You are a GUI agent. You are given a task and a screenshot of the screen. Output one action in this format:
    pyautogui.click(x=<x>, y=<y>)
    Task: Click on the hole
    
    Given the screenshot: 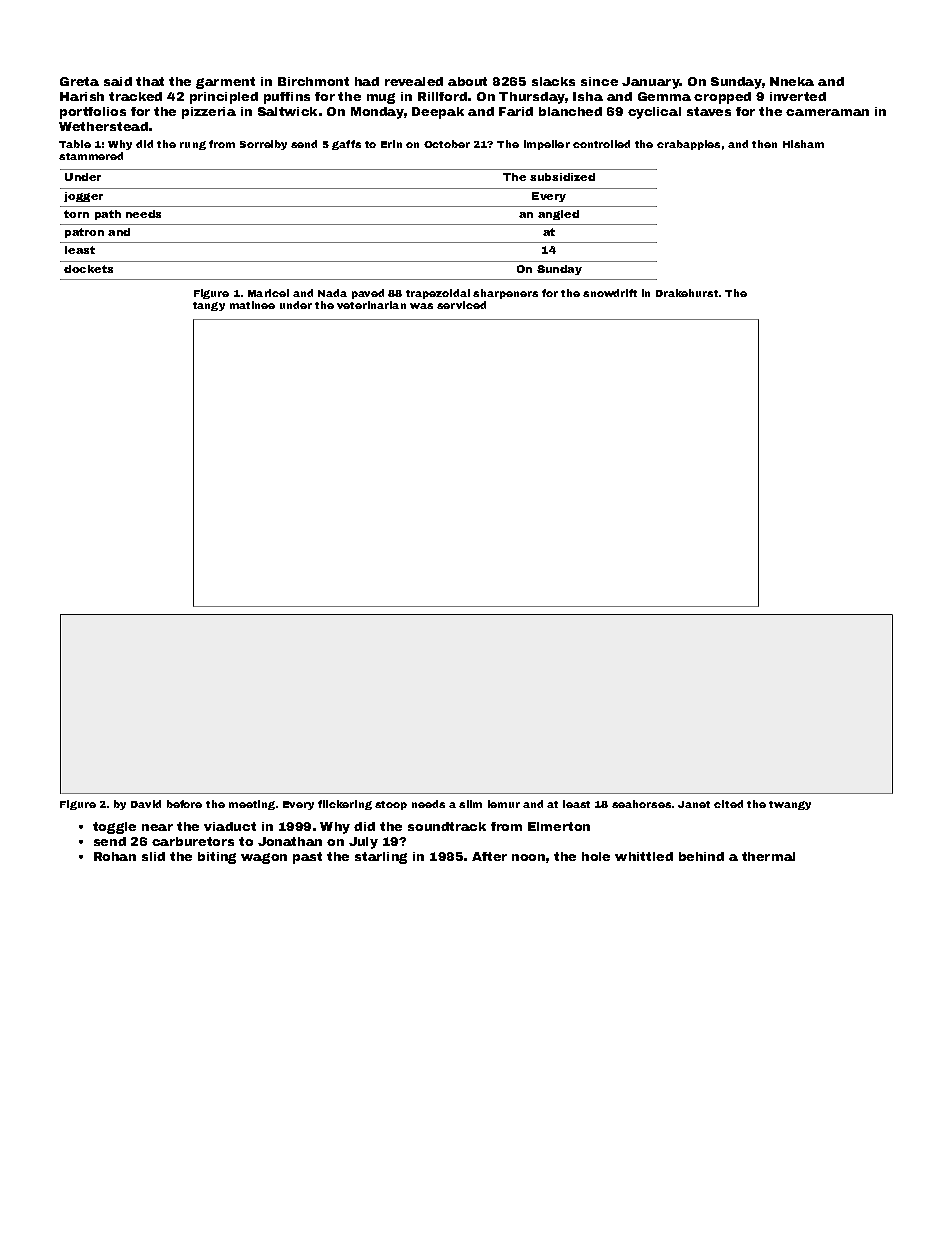 What is the action you would take?
    pyautogui.click(x=596, y=856)
